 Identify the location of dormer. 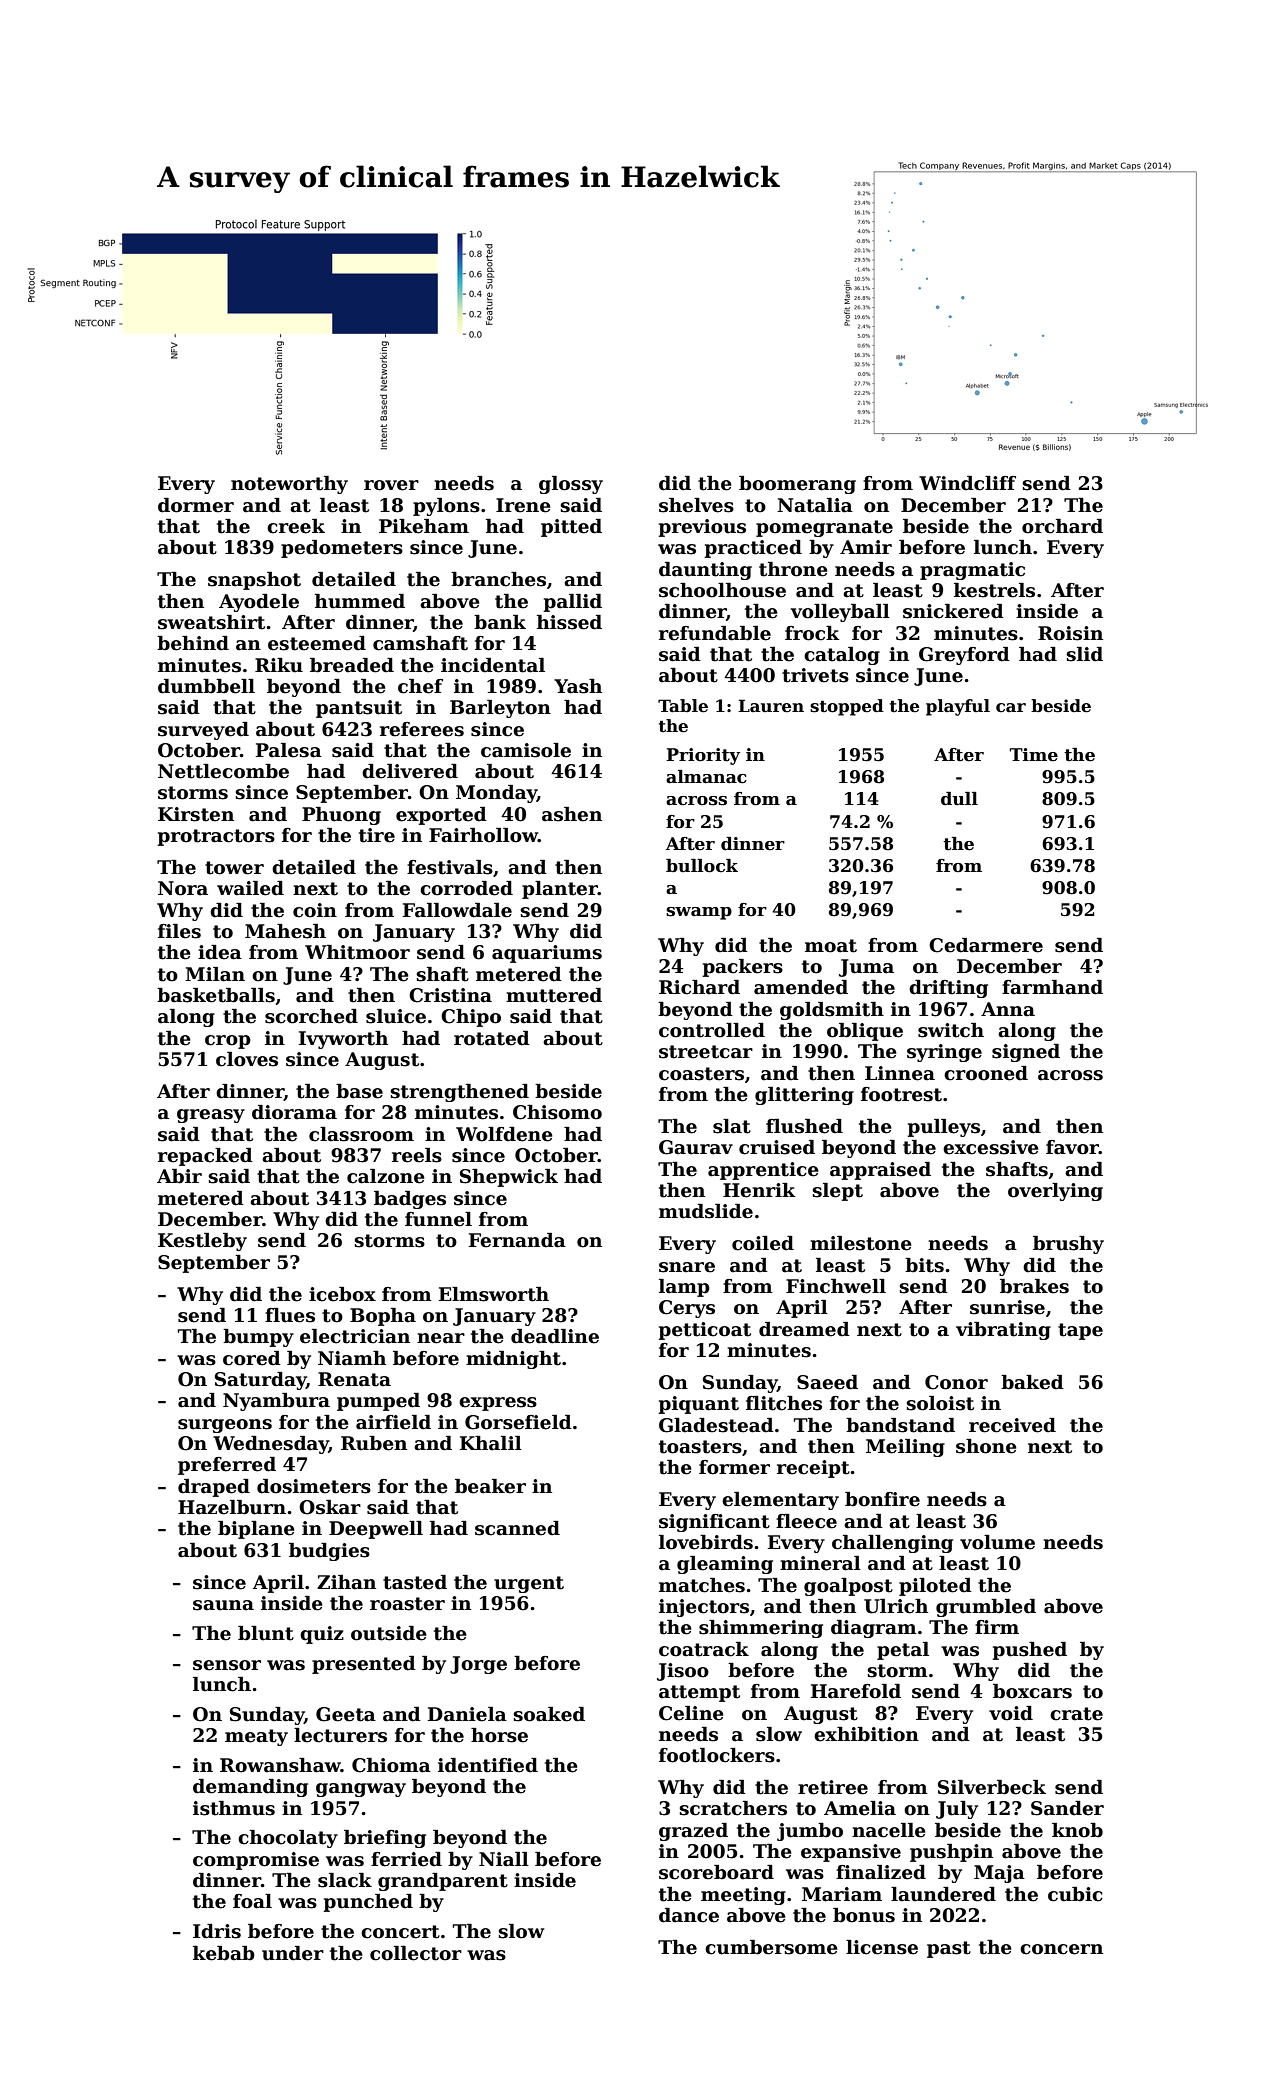
(196, 505).
